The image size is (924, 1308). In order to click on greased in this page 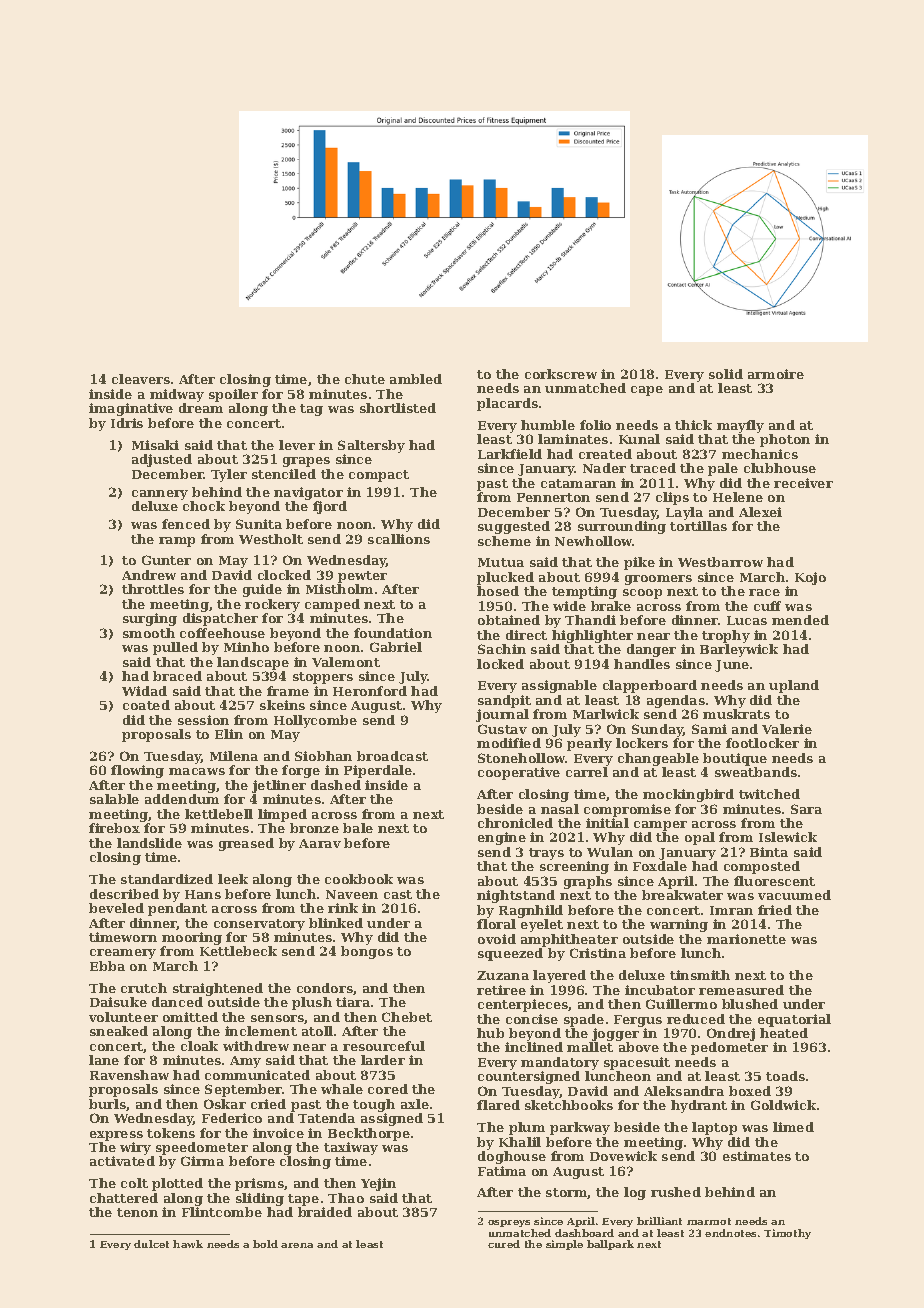, I will do `click(246, 844)`.
